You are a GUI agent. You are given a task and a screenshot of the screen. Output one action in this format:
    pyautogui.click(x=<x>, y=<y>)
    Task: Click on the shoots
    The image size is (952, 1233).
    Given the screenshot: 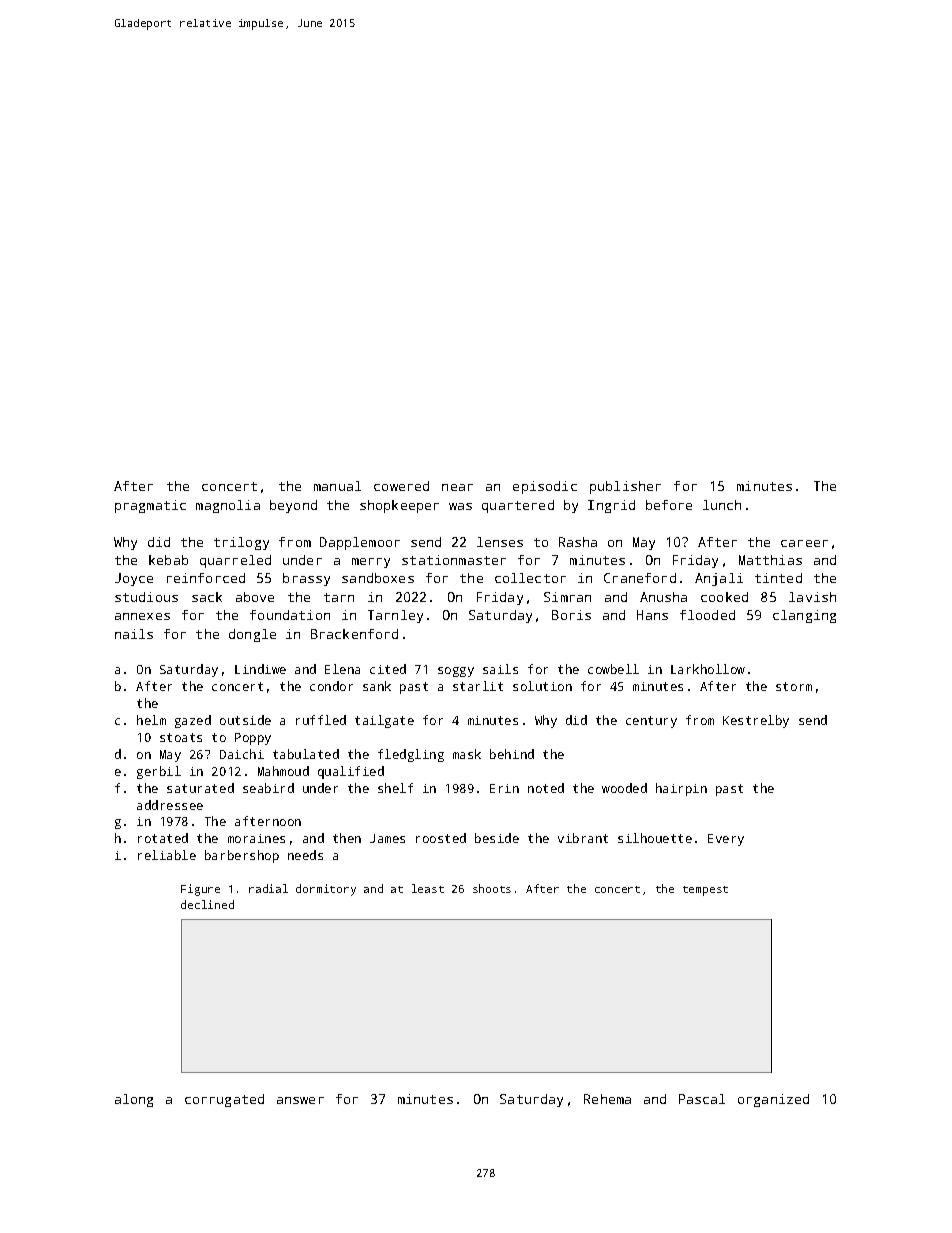 What is the action you would take?
    pyautogui.click(x=492, y=888)
